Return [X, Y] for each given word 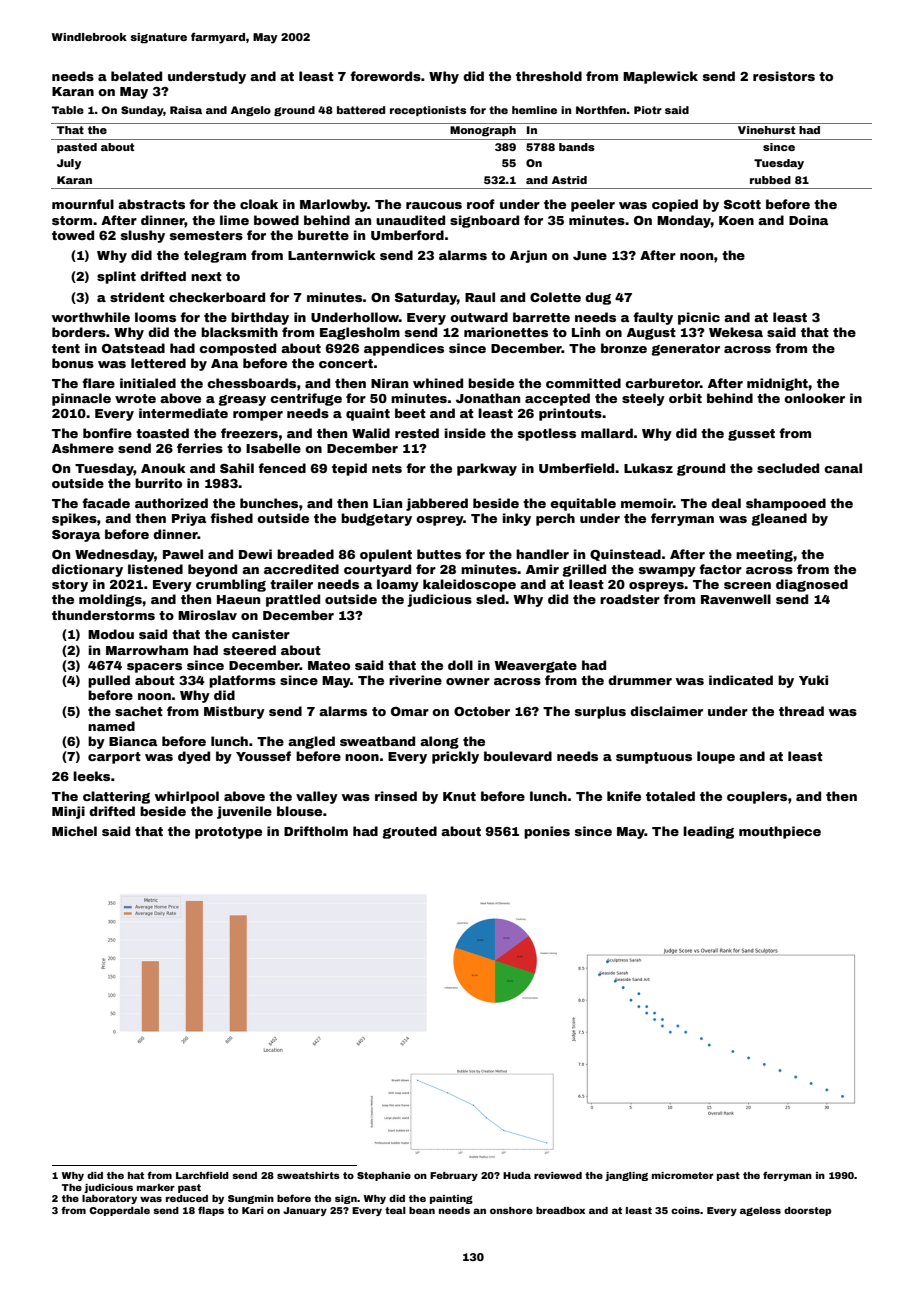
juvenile [244, 812]
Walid [371, 433]
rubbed [770, 180]
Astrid [569, 180]
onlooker [814, 398]
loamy [398, 585]
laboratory [109, 1199]
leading [708, 832]
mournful [83, 204]
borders [79, 332]
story [70, 586]
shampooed [786, 504]
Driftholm [316, 831]
